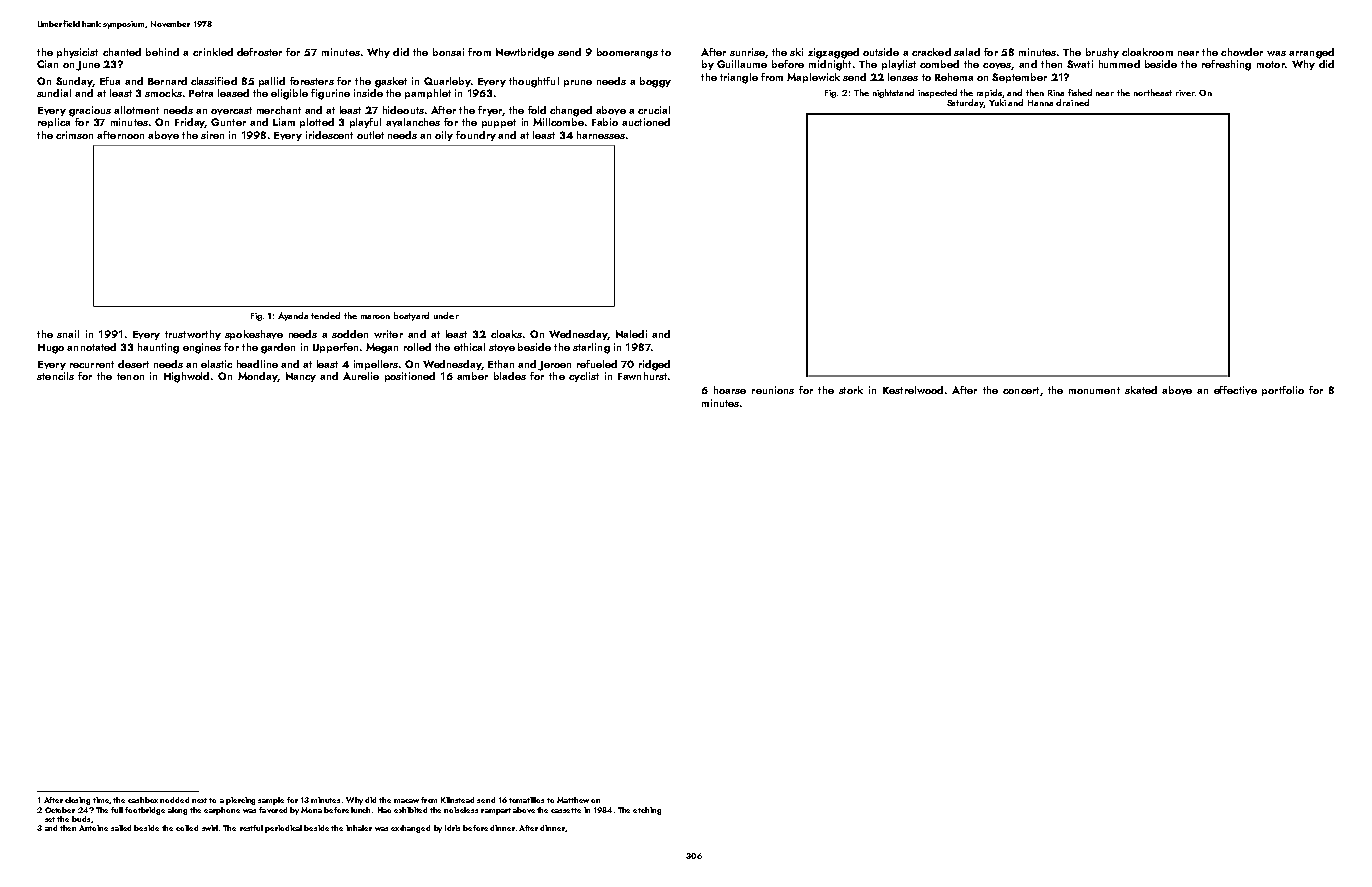 This image has width=1372, height=887. I want to click on Ayanda, so click(293, 316).
